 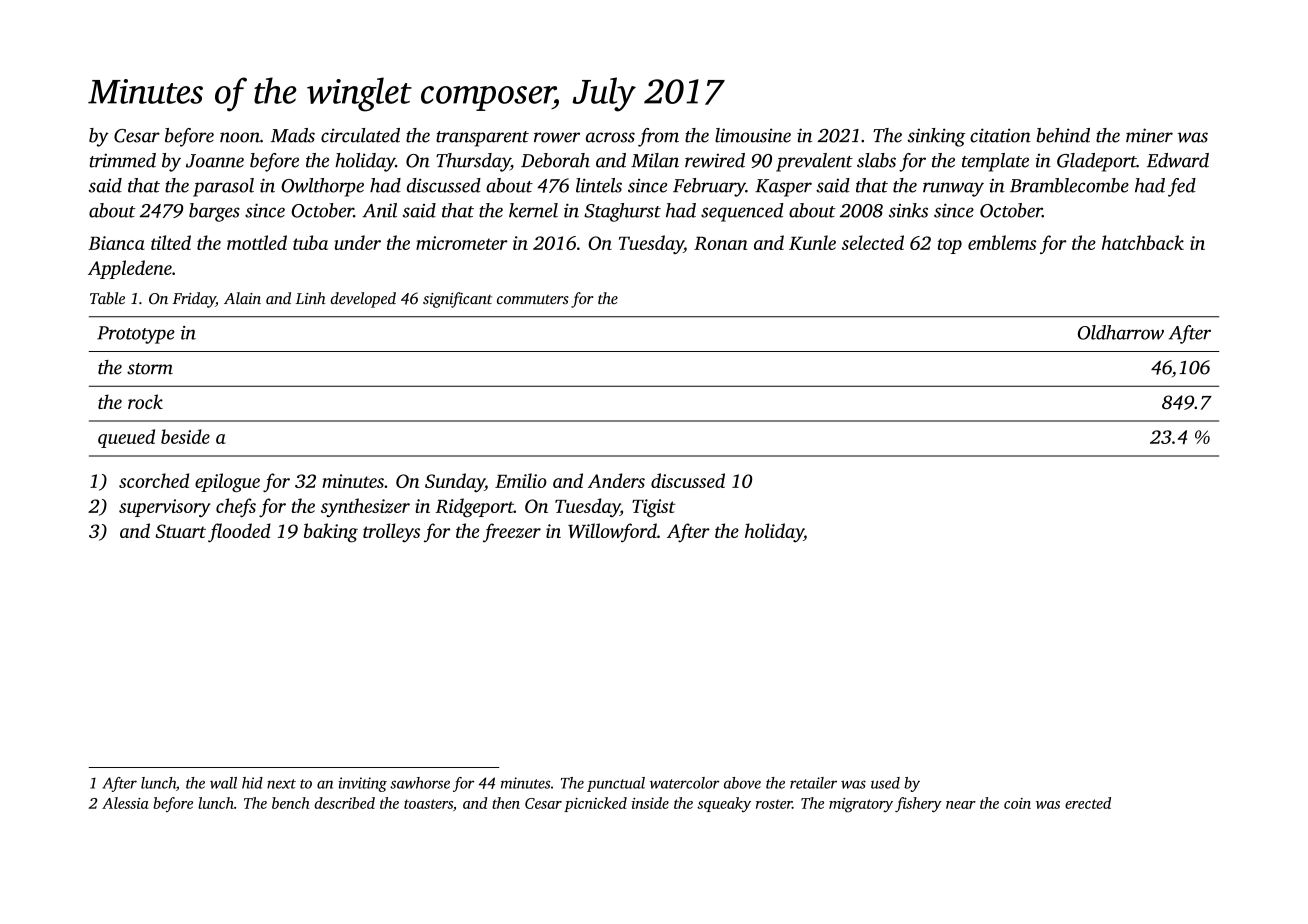 I want to click on beside, so click(x=185, y=436).
